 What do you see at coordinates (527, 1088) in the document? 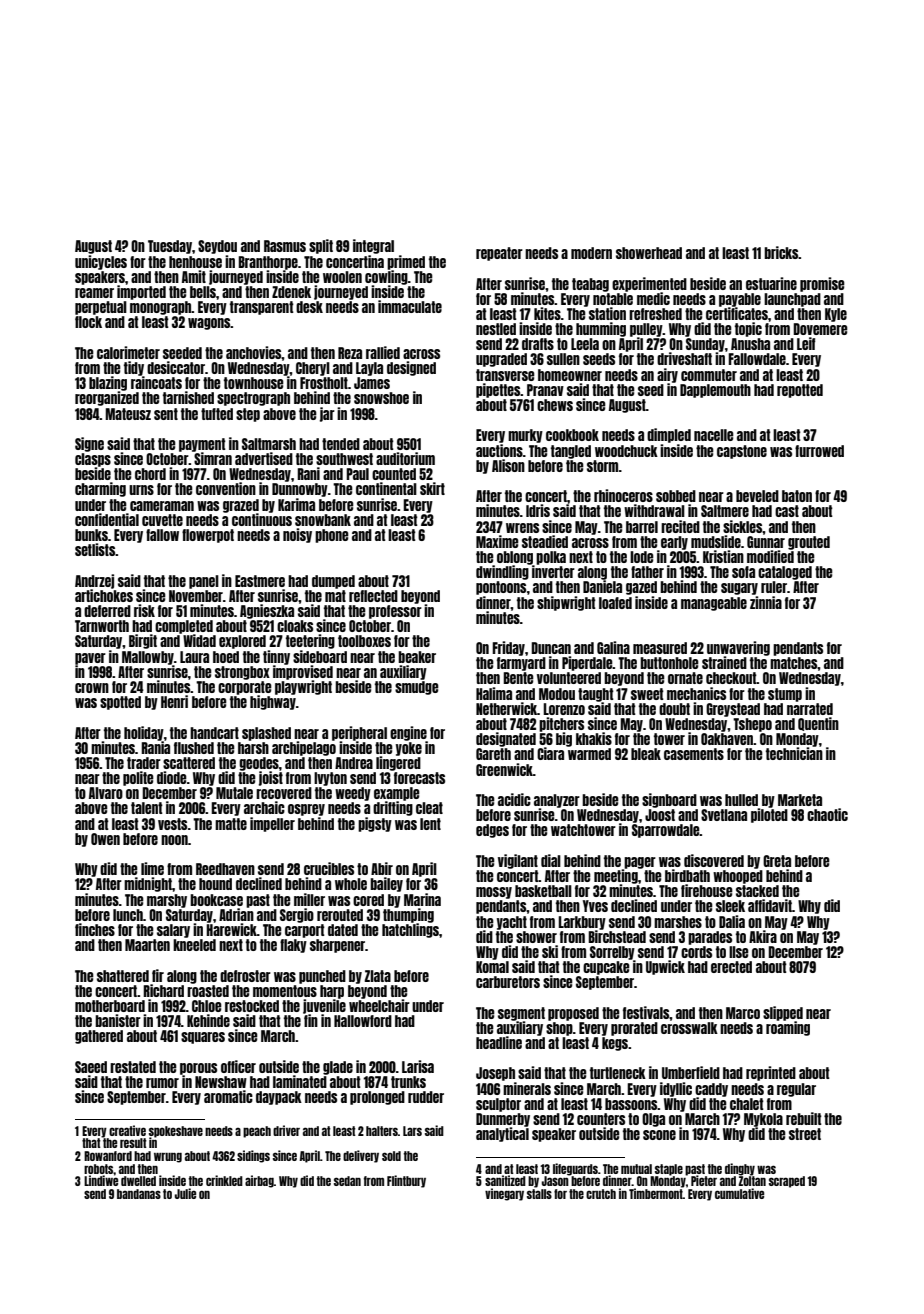
I see `minerals` at bounding box center [527, 1088].
